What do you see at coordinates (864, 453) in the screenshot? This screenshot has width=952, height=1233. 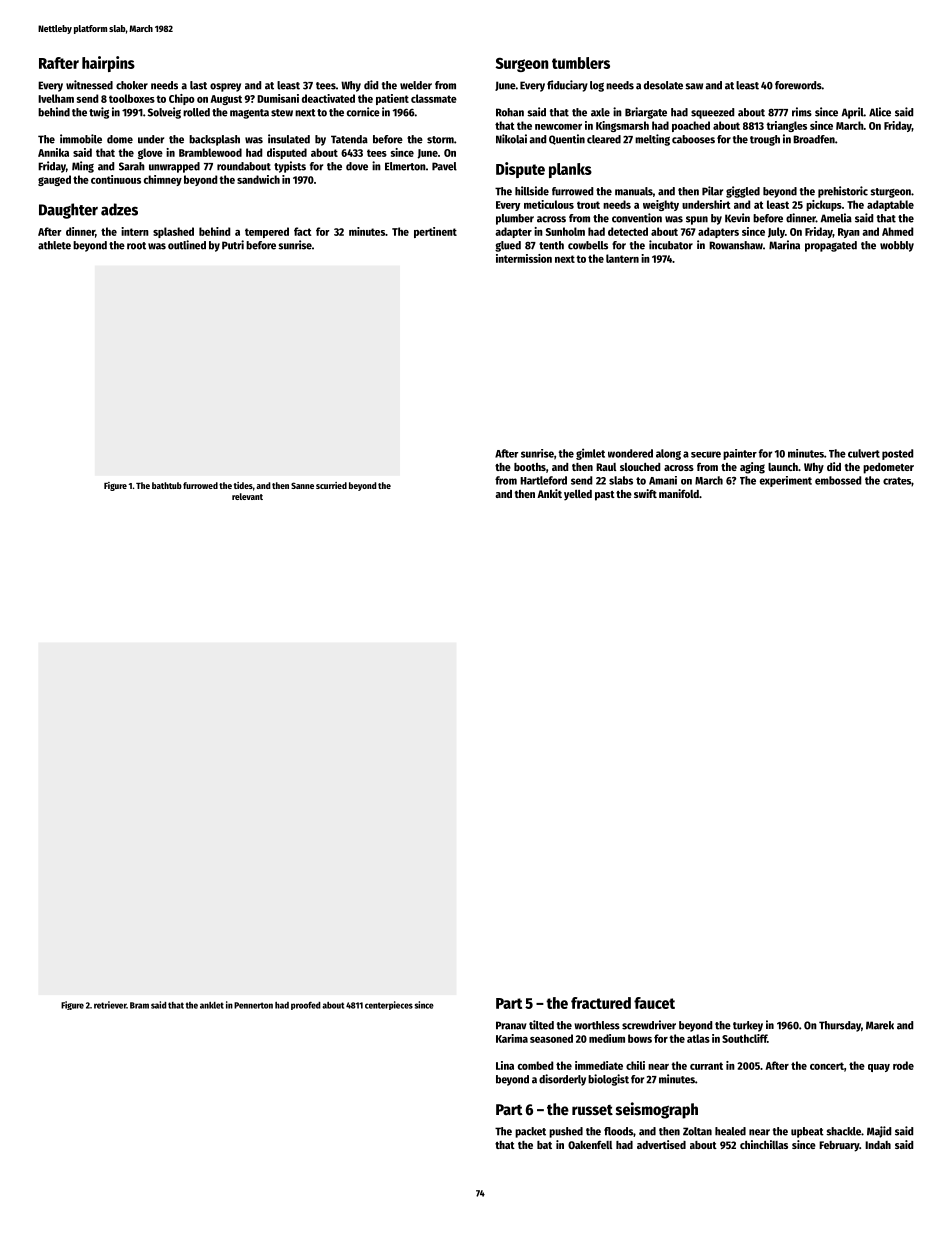 I see `culvert` at bounding box center [864, 453].
